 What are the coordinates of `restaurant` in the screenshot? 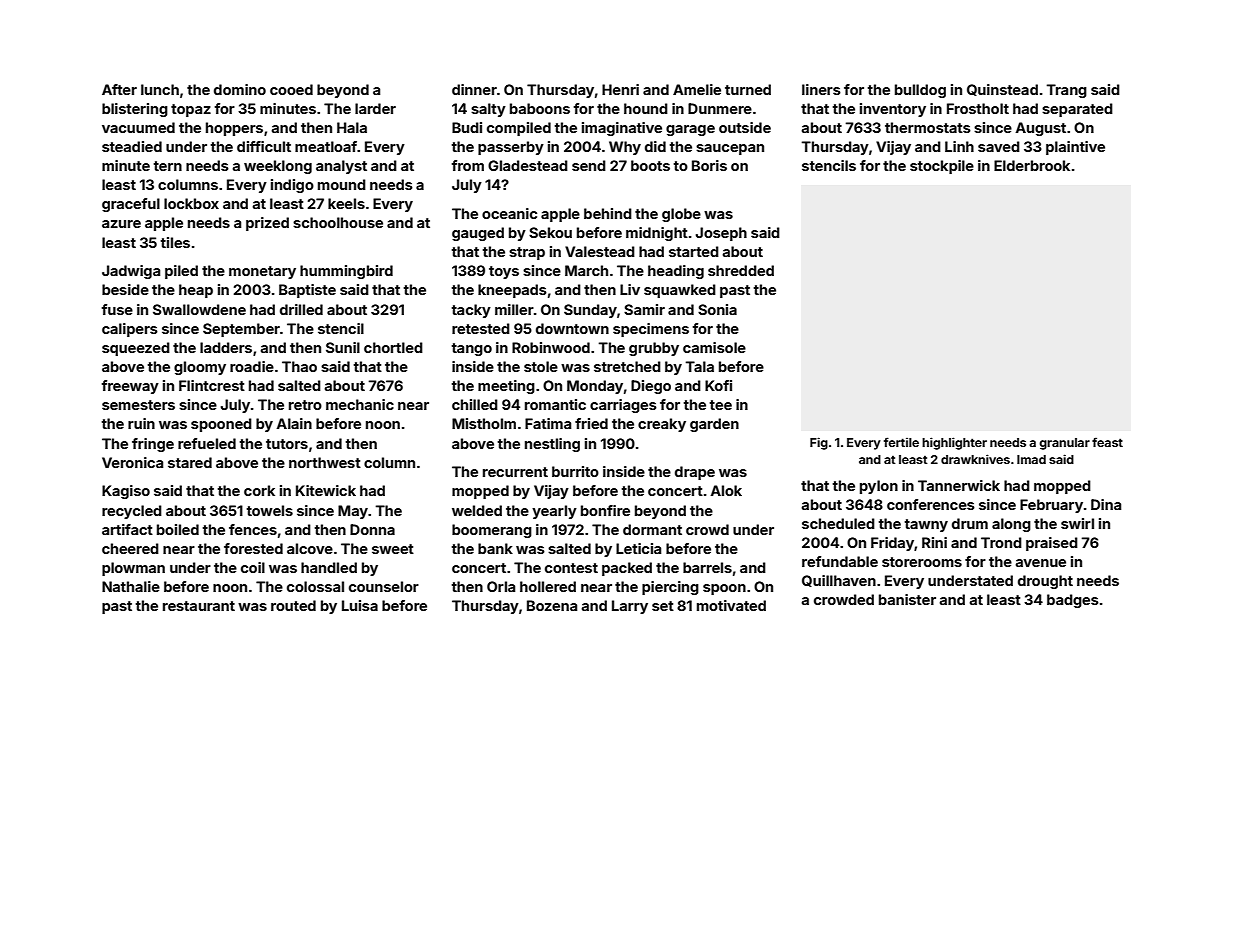 It's located at (199, 606).
